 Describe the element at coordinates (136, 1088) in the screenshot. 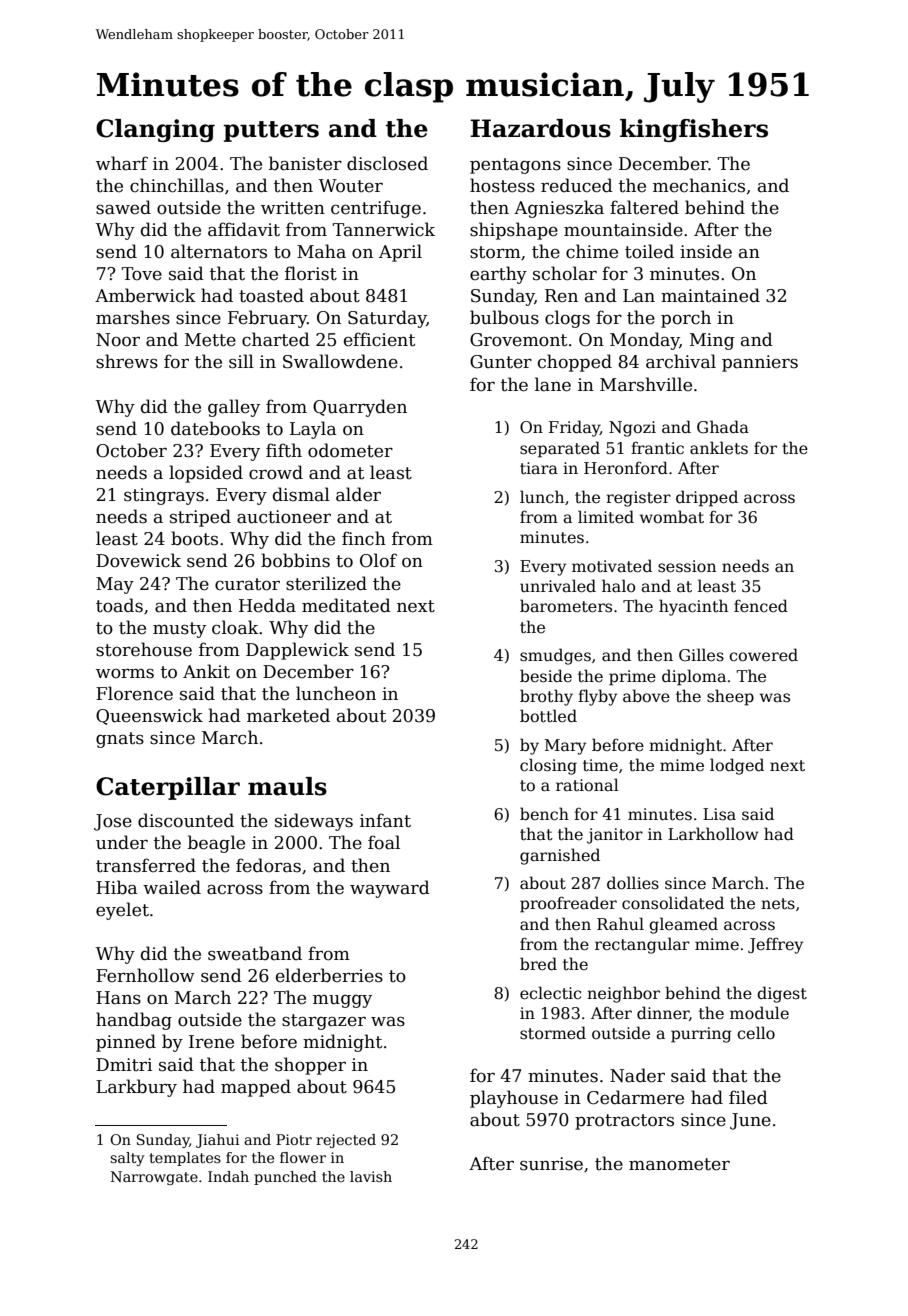

I see `Larkbury` at that location.
